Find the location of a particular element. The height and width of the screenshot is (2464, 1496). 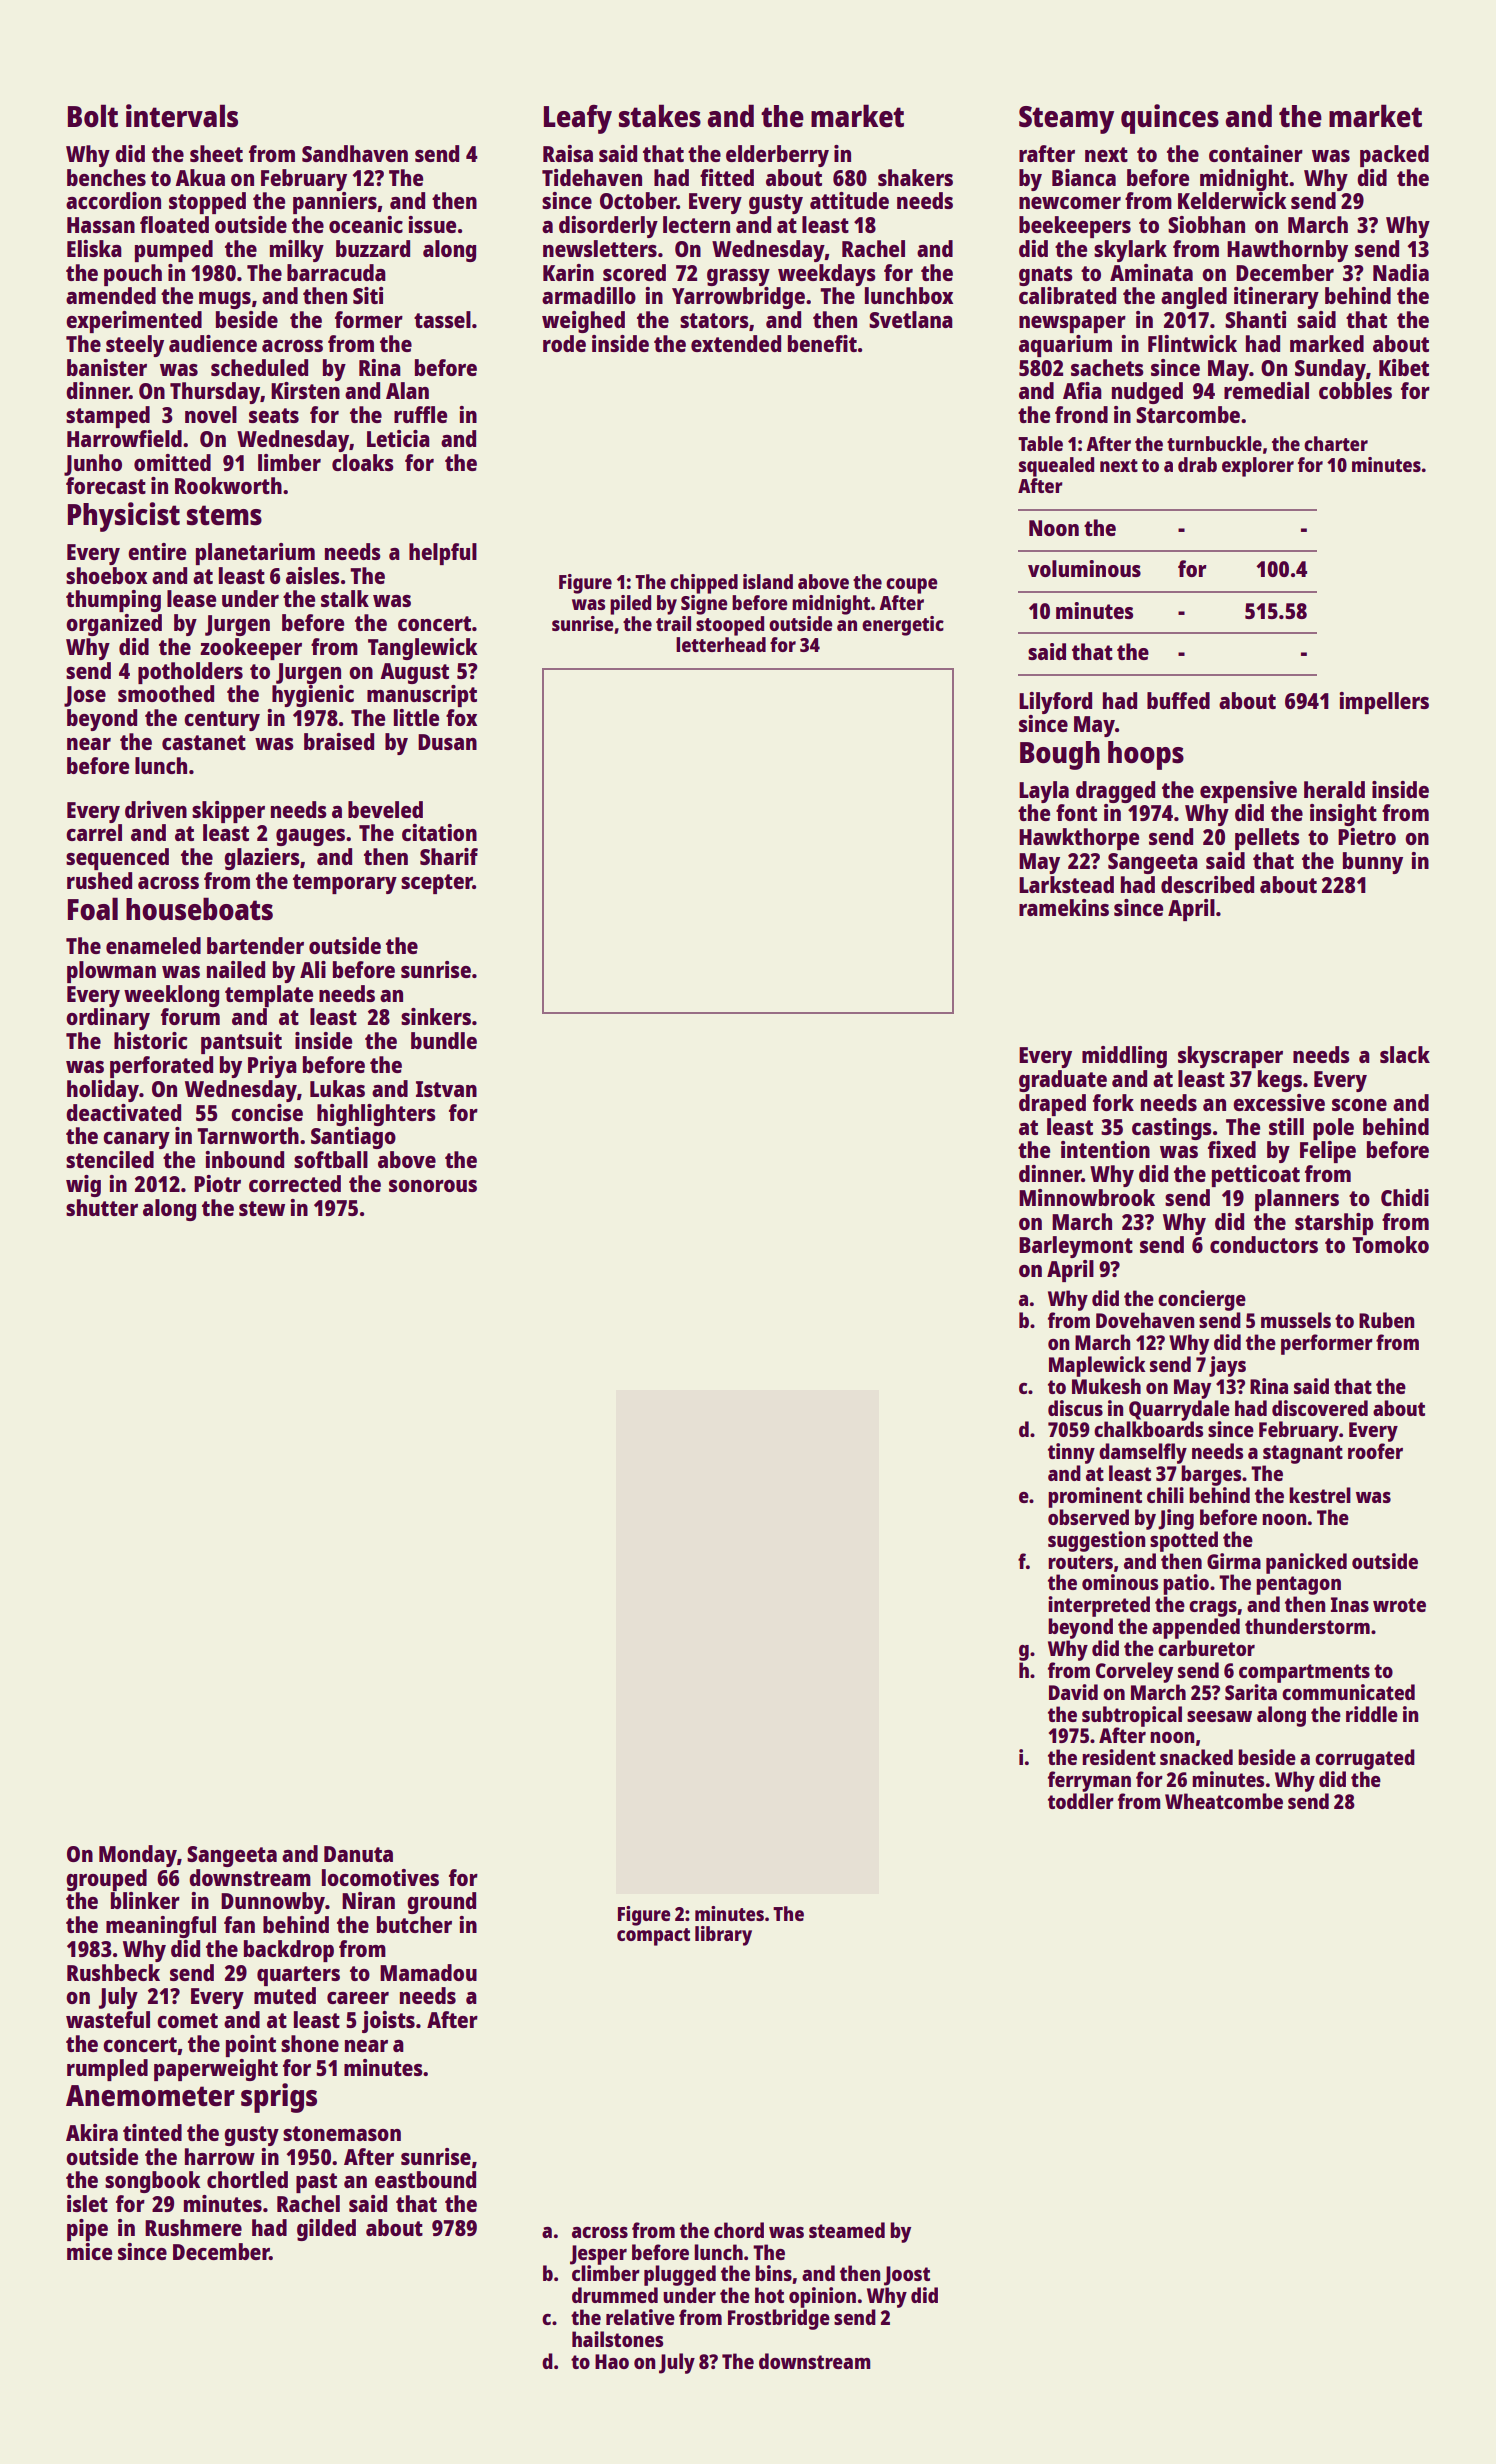

buffed is located at coordinates (1178, 700).
